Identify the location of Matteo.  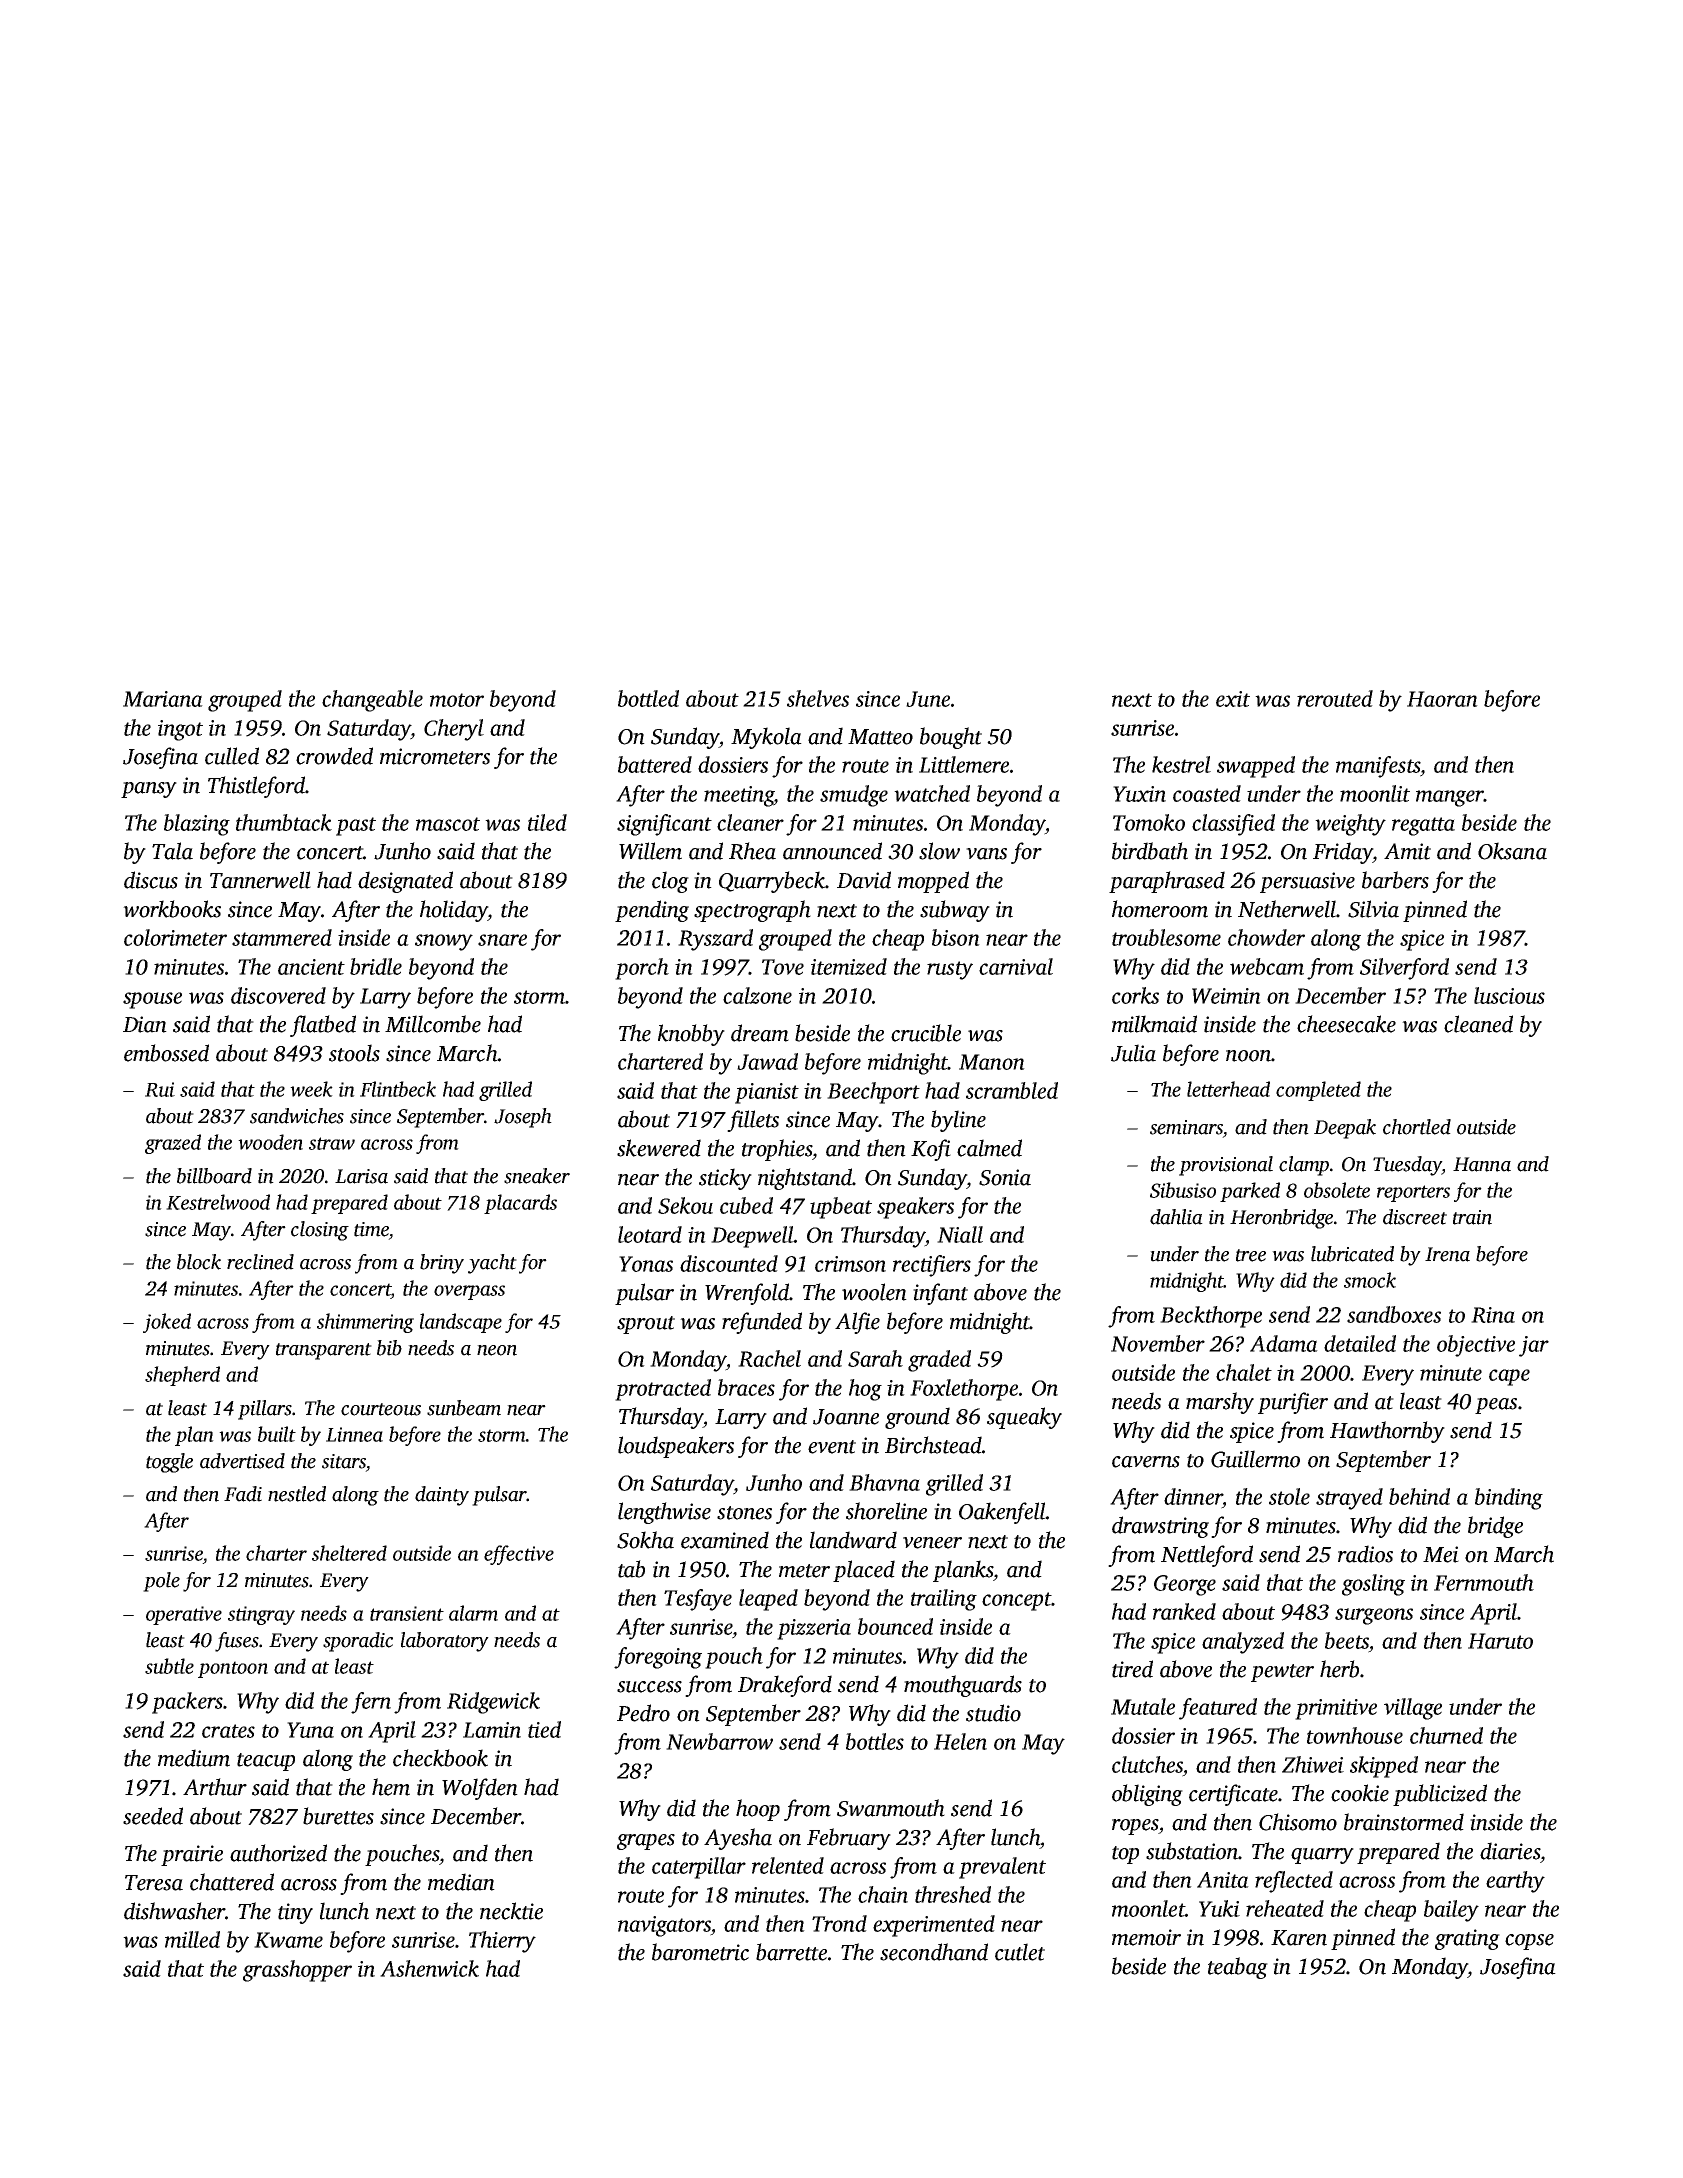
(880, 737).
